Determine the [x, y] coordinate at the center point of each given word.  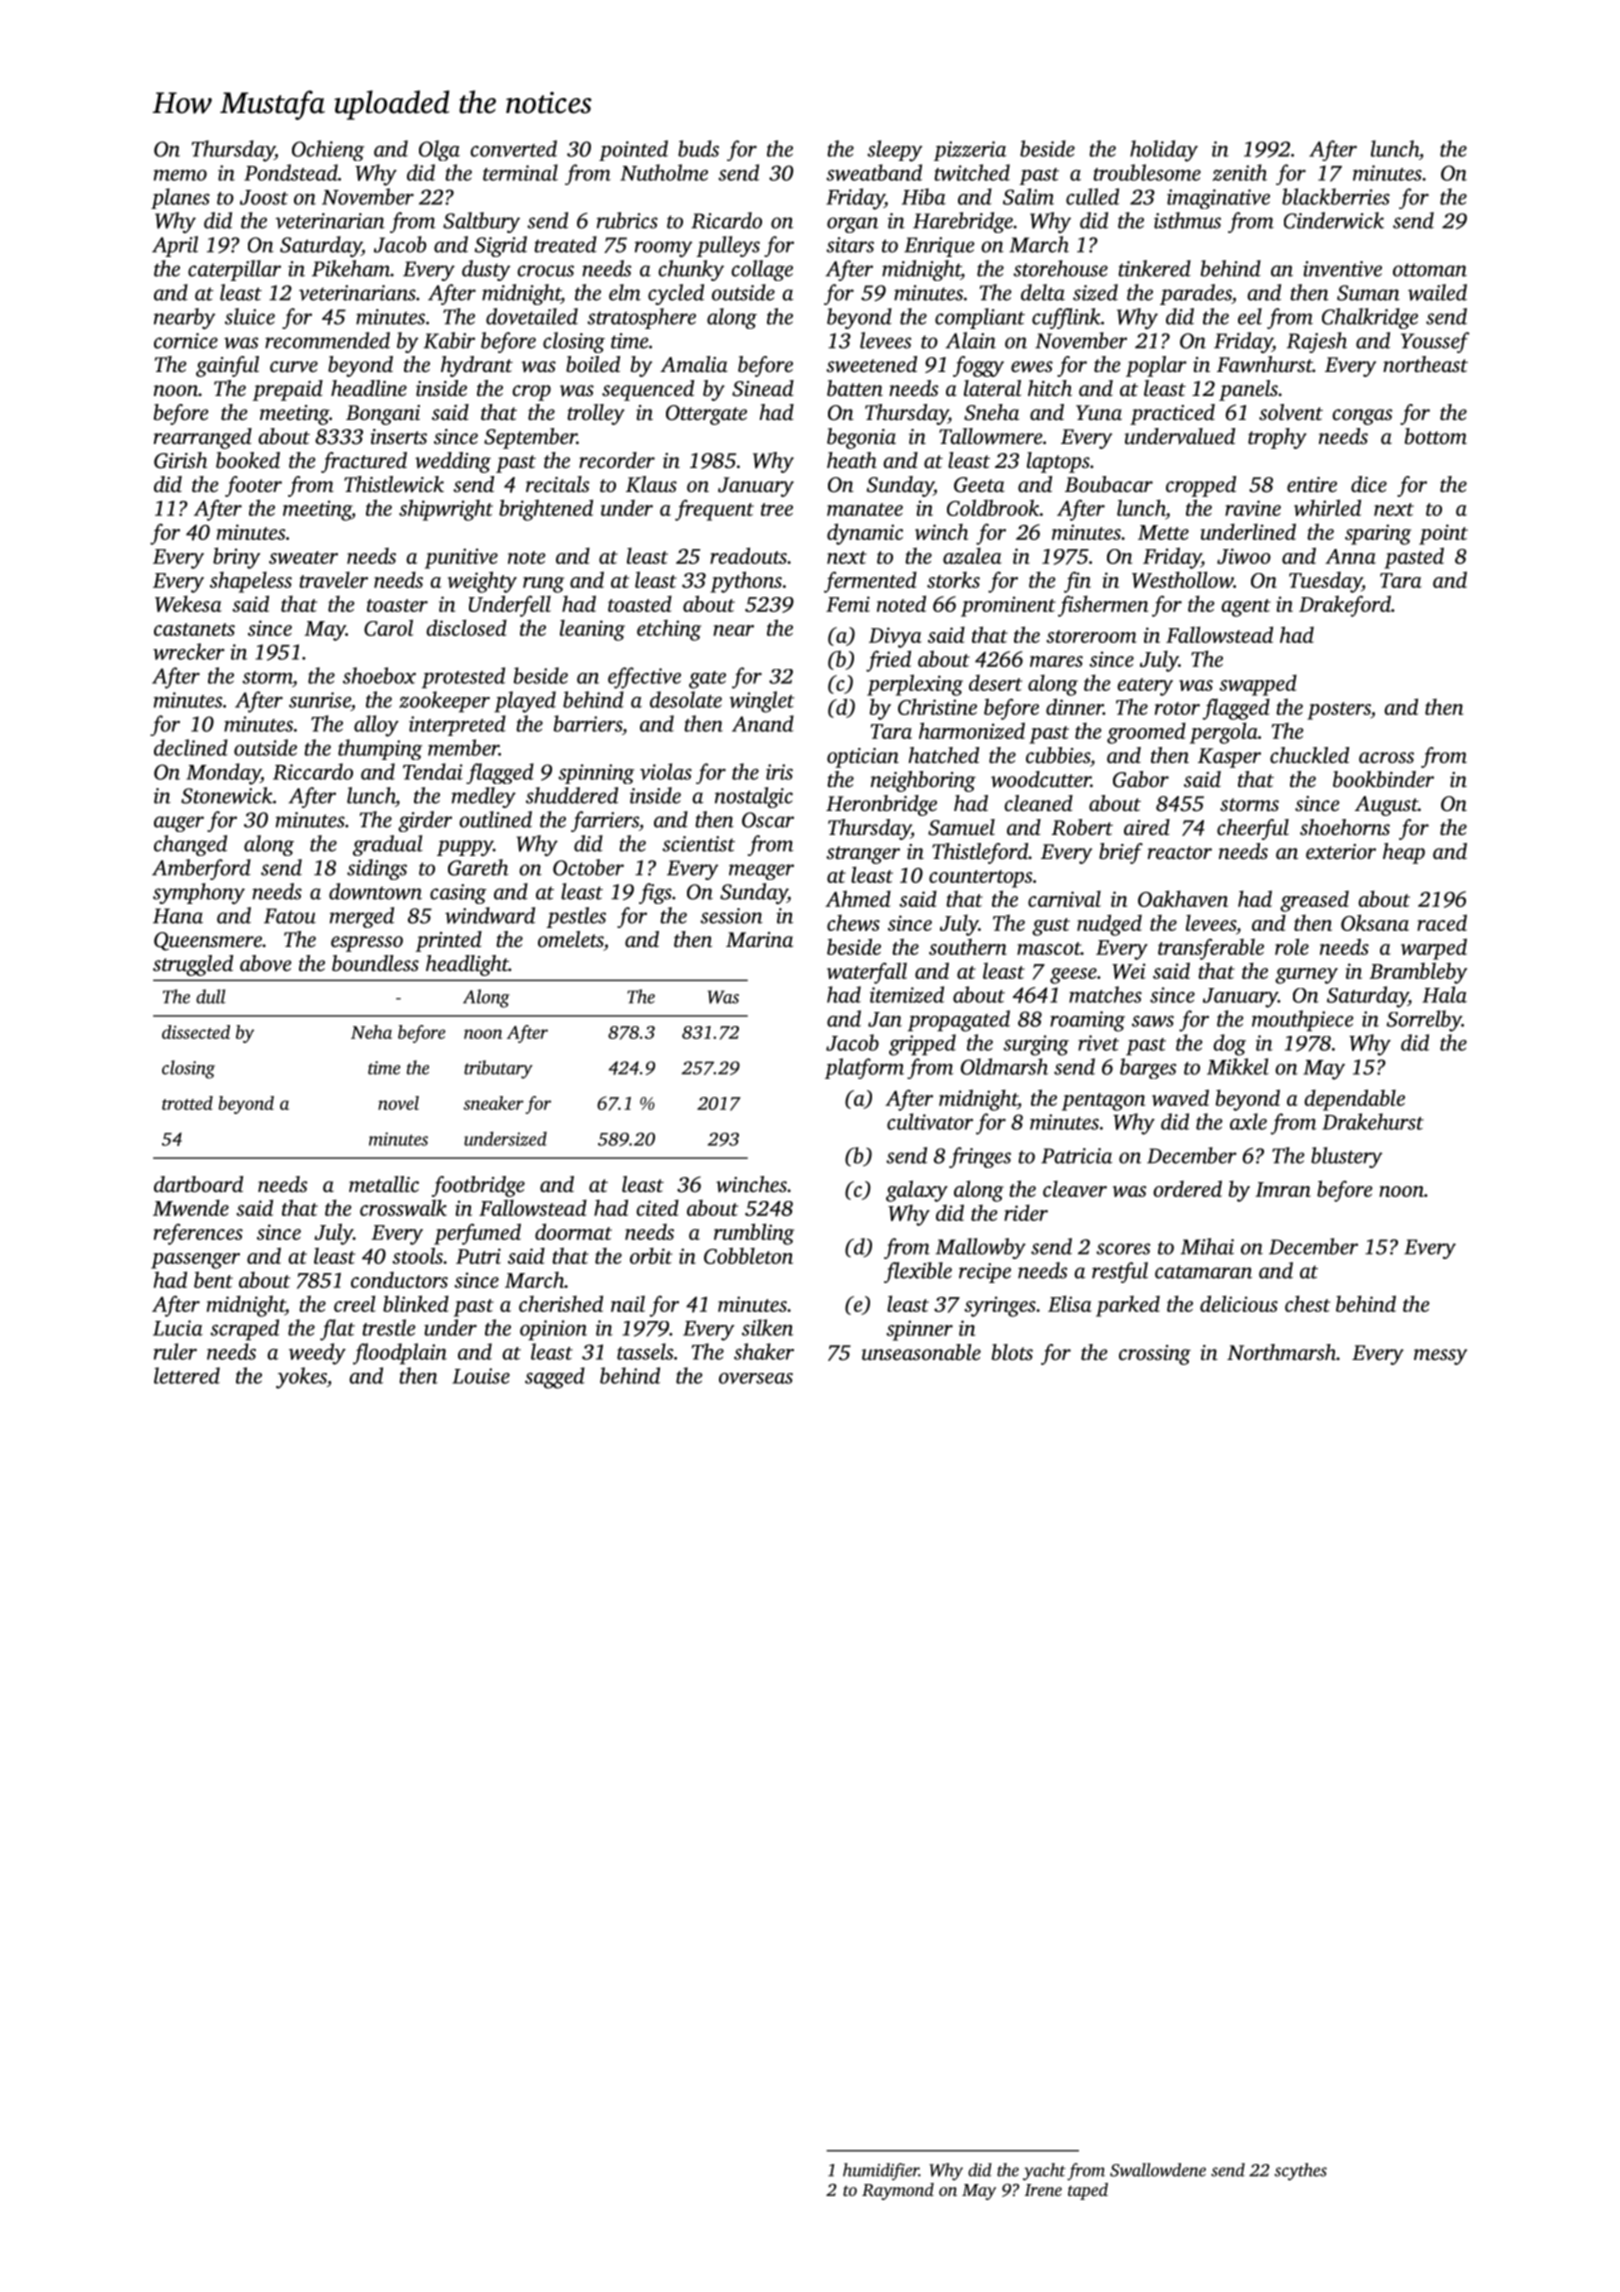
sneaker [493, 1103]
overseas [756, 1378]
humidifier [881, 2172]
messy [1440, 1357]
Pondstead [291, 172]
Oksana [1375, 922]
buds [698, 148]
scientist [698, 844]
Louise [481, 1376]
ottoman [1430, 270]
